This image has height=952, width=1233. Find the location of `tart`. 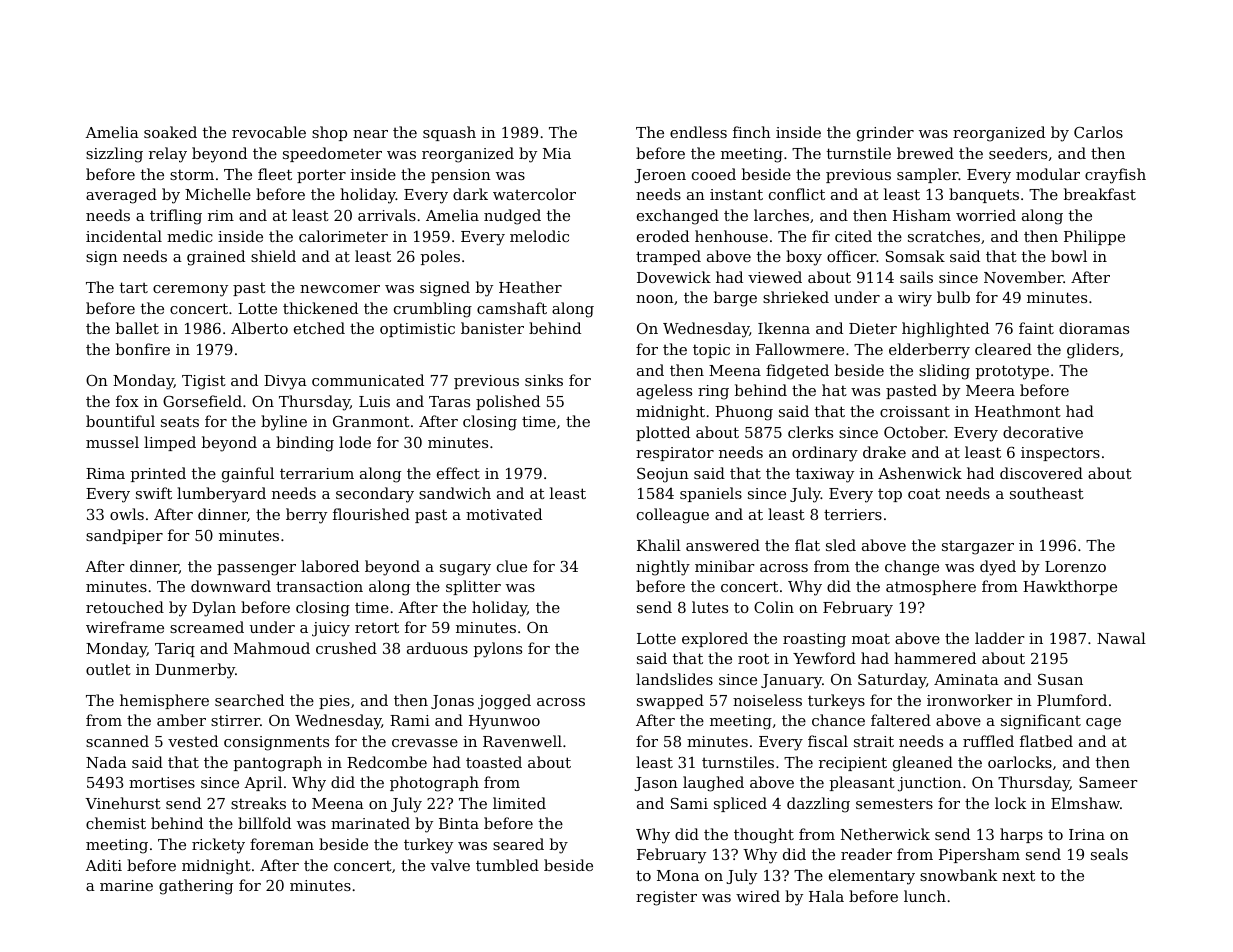

tart is located at coordinates (134, 287).
